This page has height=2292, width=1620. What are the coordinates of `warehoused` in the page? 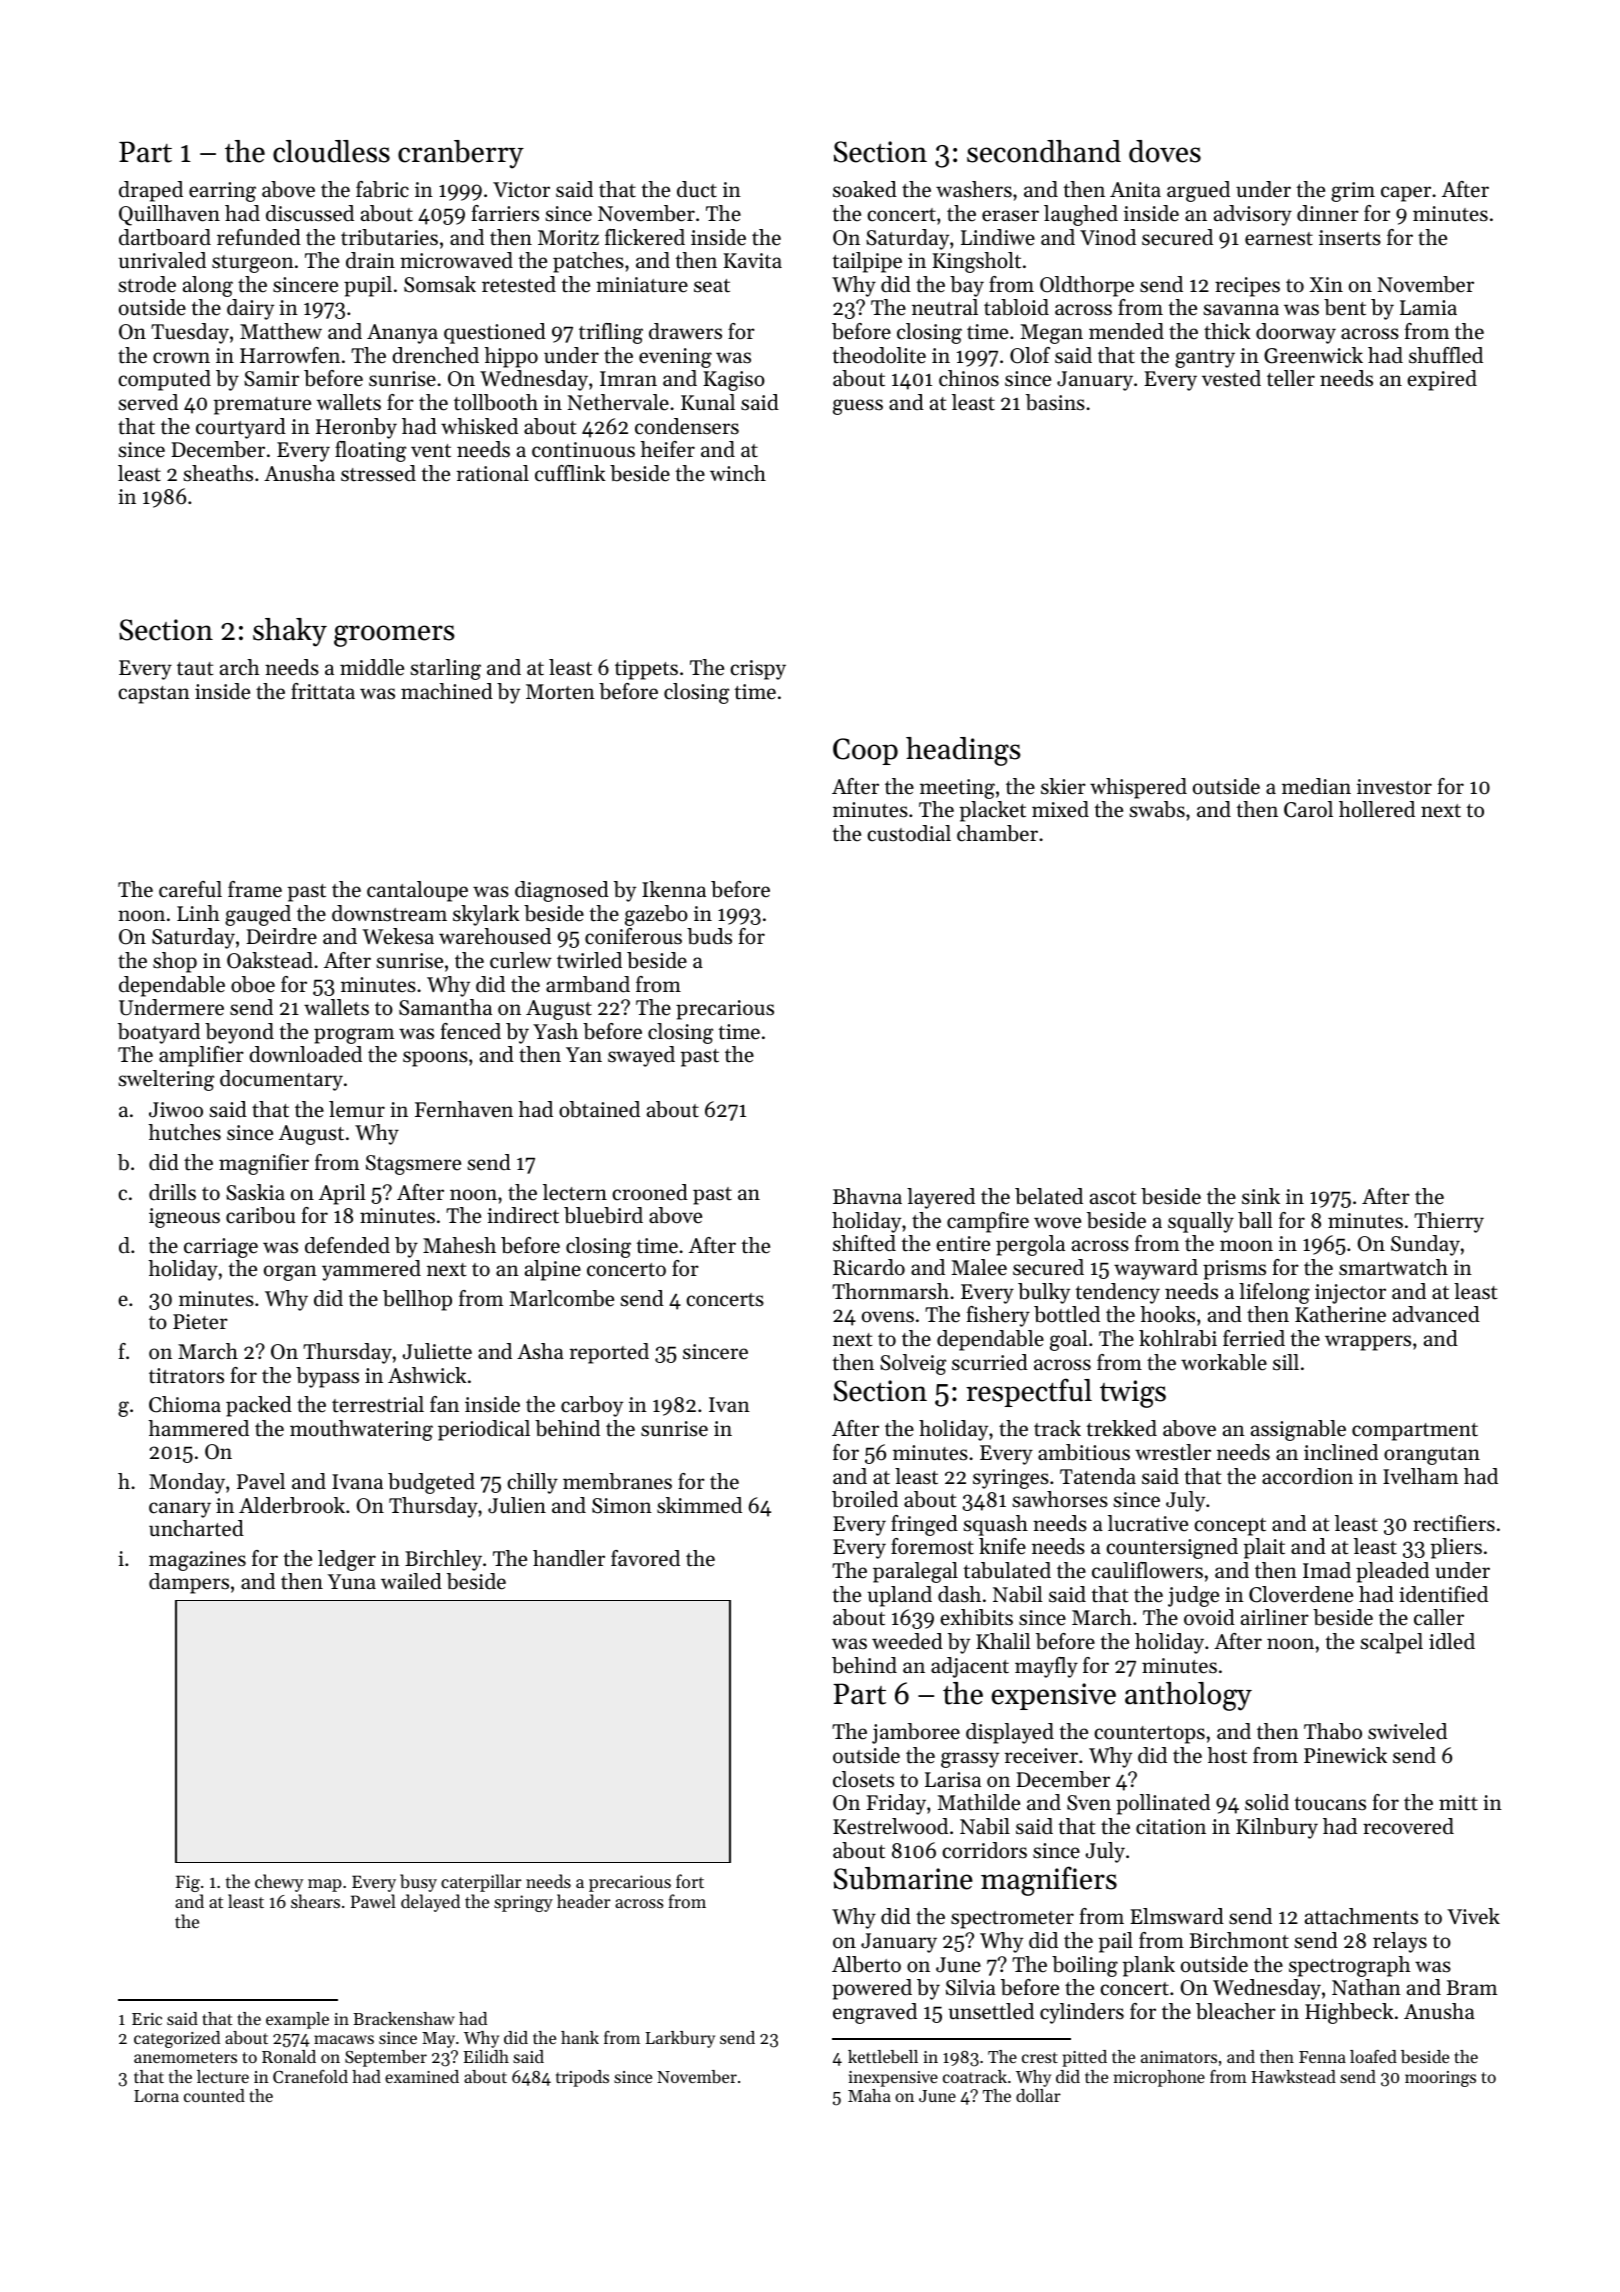 It's located at (495, 936).
